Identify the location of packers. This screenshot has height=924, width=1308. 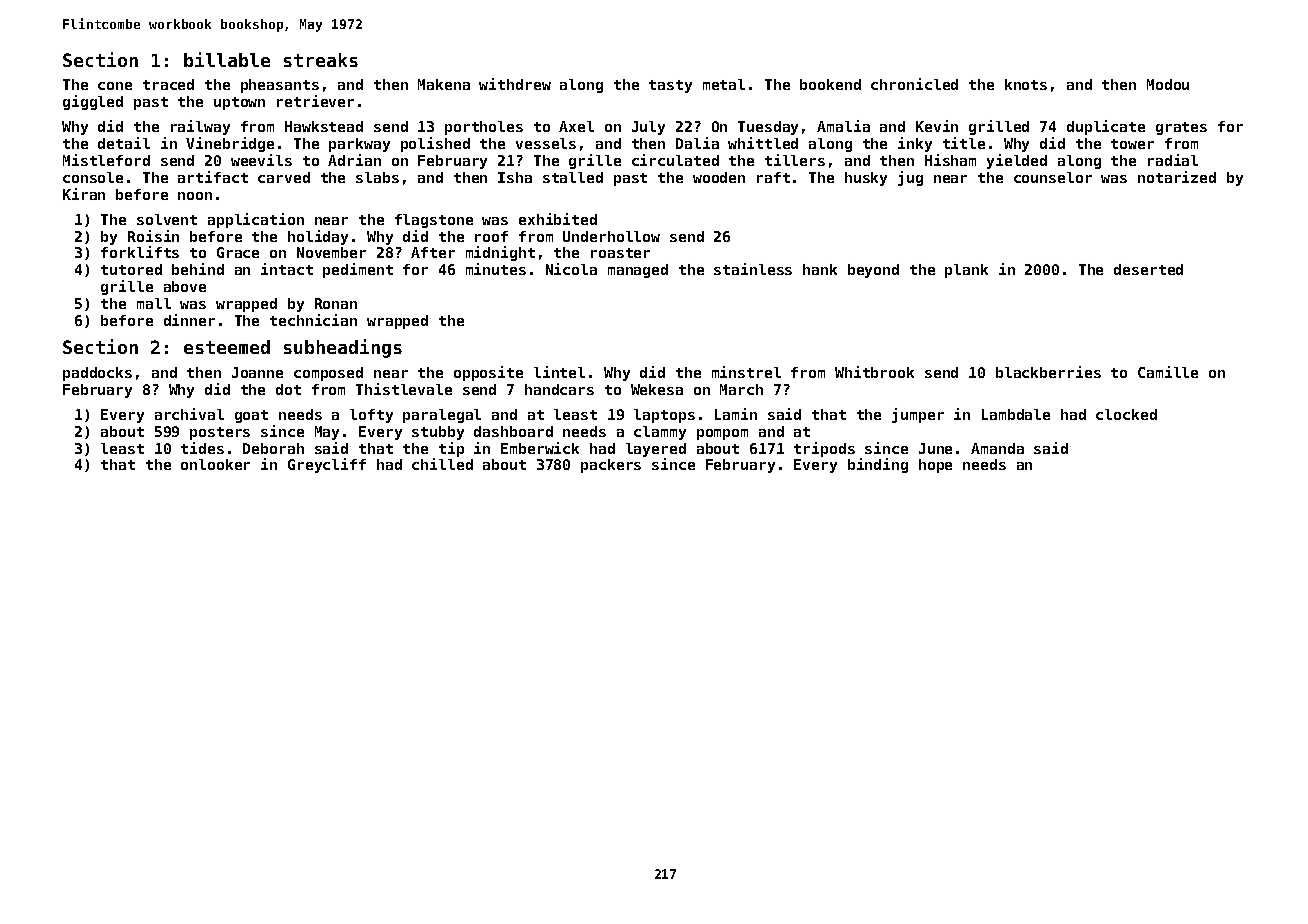
(611, 466).
